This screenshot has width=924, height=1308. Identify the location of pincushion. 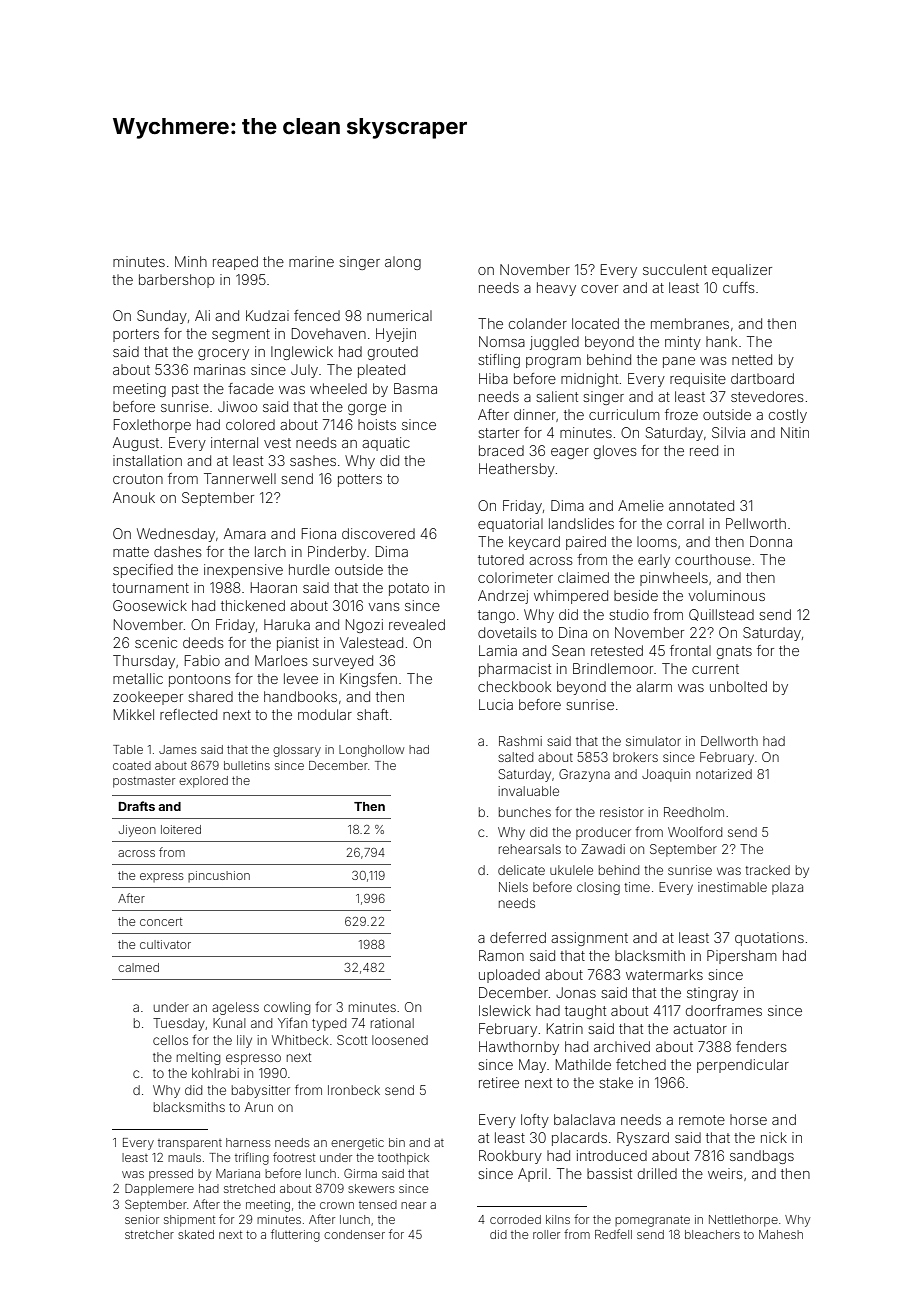
(219, 876).
